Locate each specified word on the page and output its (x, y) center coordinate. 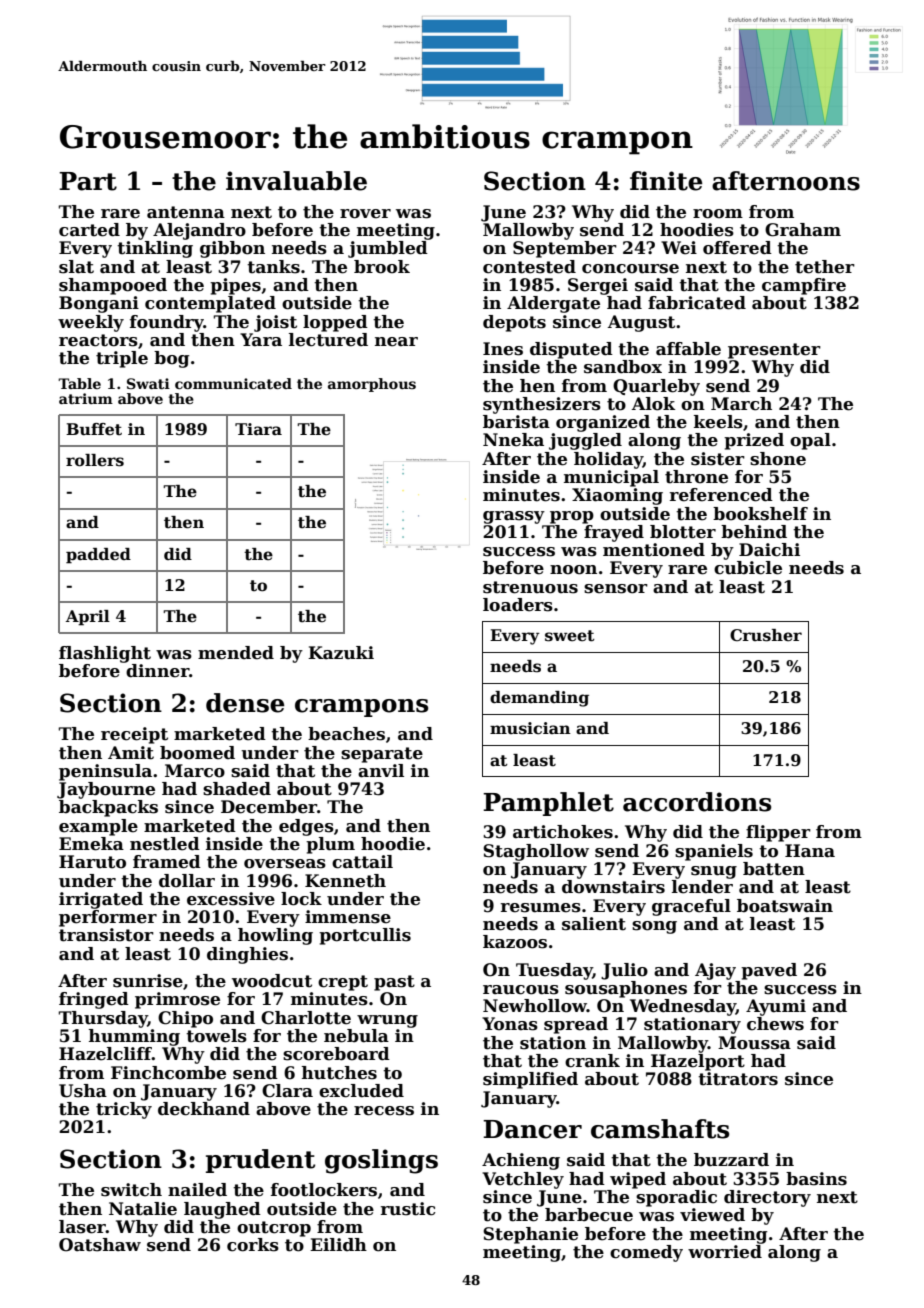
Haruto (92, 862)
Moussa (754, 1043)
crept (343, 983)
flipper (778, 833)
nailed (197, 1190)
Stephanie (530, 1235)
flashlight (105, 654)
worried (725, 1252)
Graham (803, 230)
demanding (539, 699)
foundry (167, 323)
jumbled (388, 249)
